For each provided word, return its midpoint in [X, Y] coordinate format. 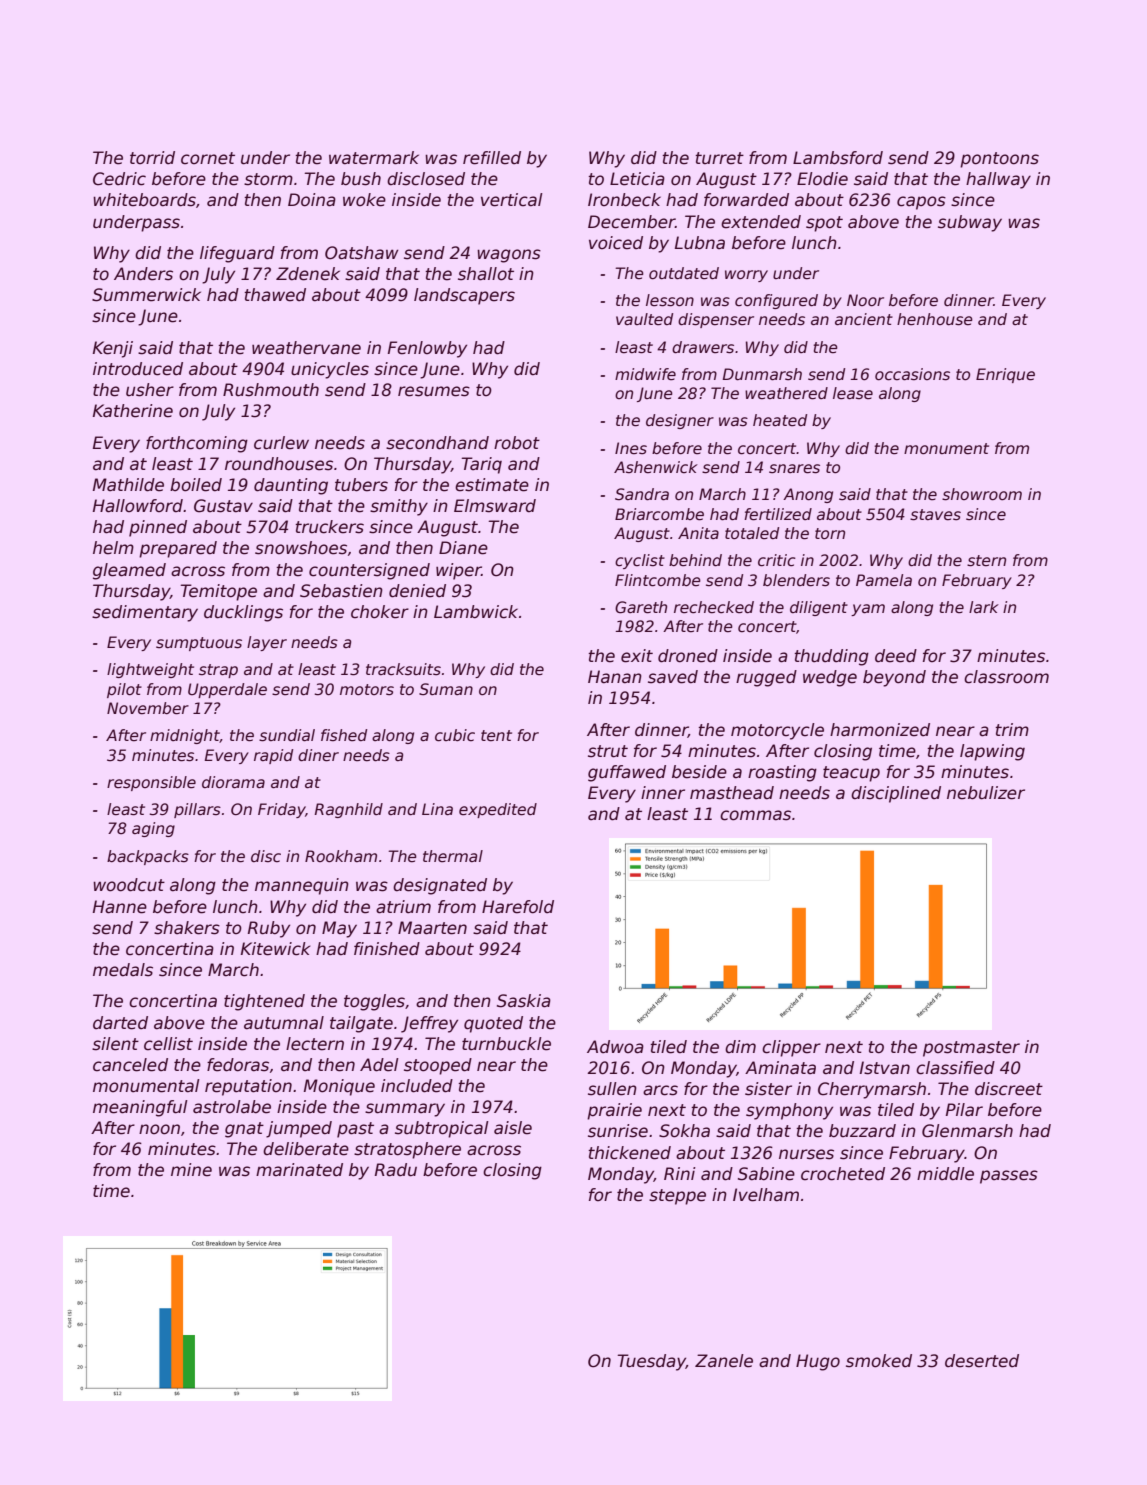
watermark [374, 158]
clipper [791, 1048]
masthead [732, 793]
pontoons [999, 160]
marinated [299, 1170]
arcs [660, 1090]
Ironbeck [624, 200]
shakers [187, 928]
